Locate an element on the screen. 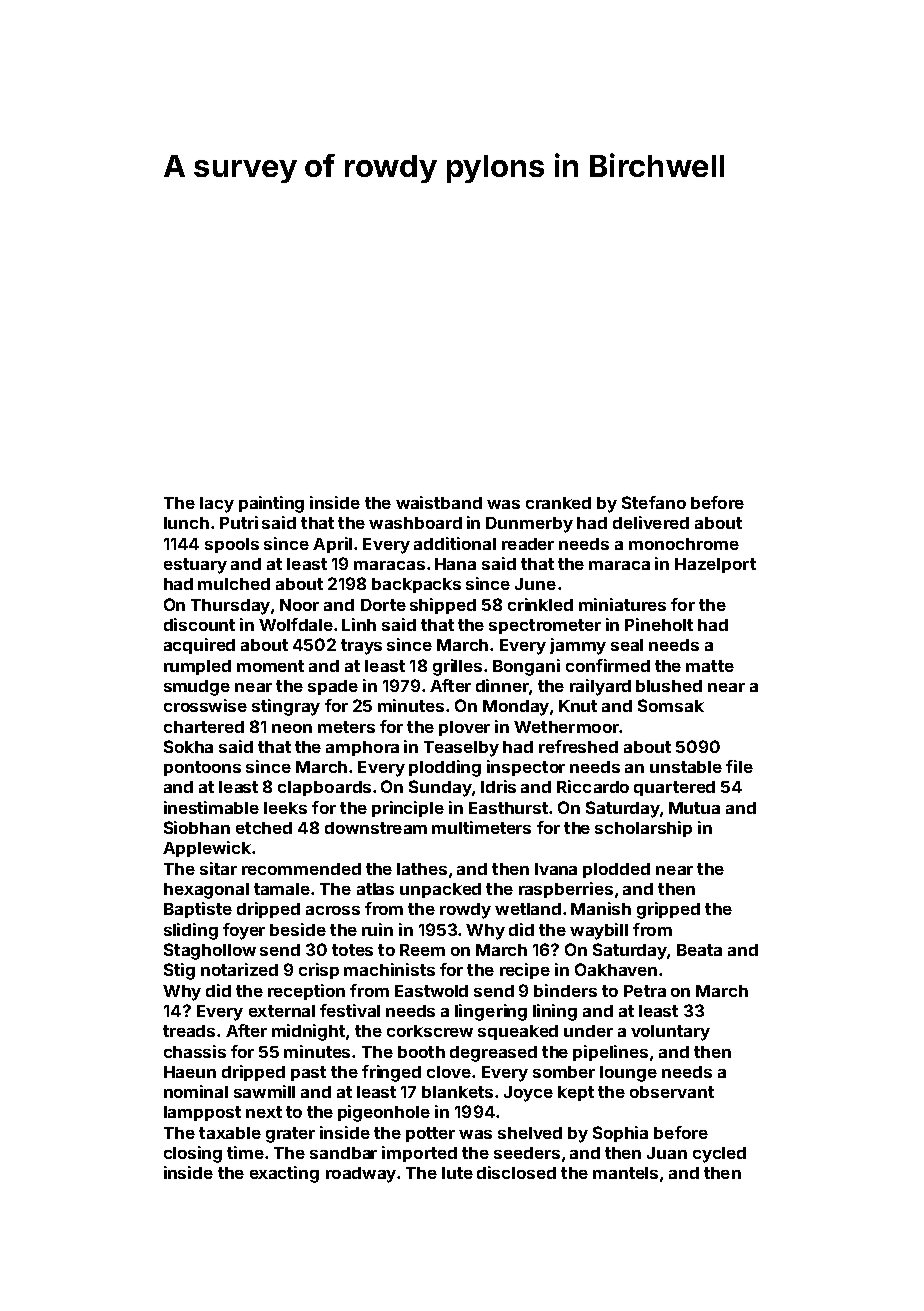  Staghollow is located at coordinates (210, 951).
